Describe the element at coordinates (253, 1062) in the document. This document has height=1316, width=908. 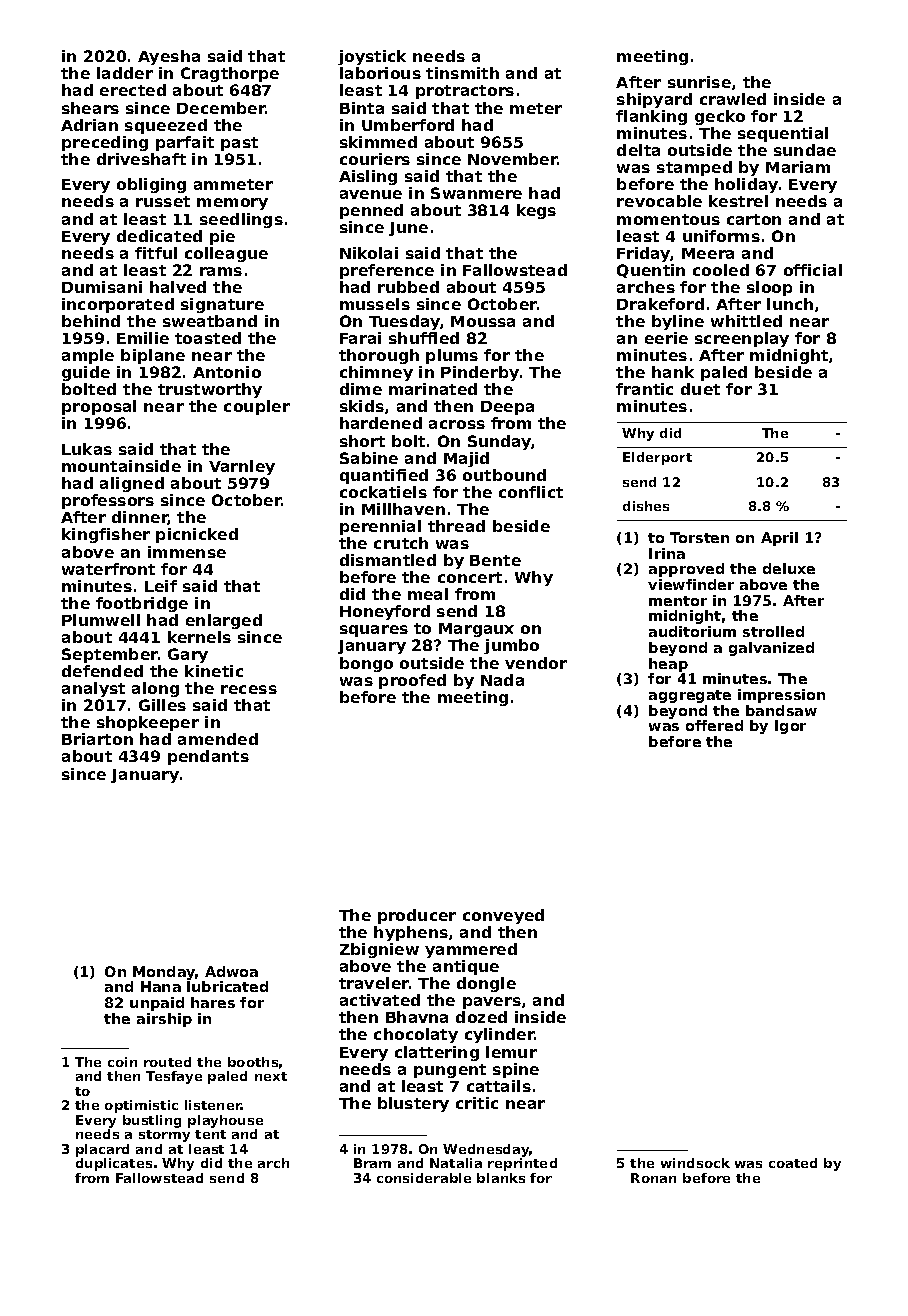
I see `booths` at that location.
